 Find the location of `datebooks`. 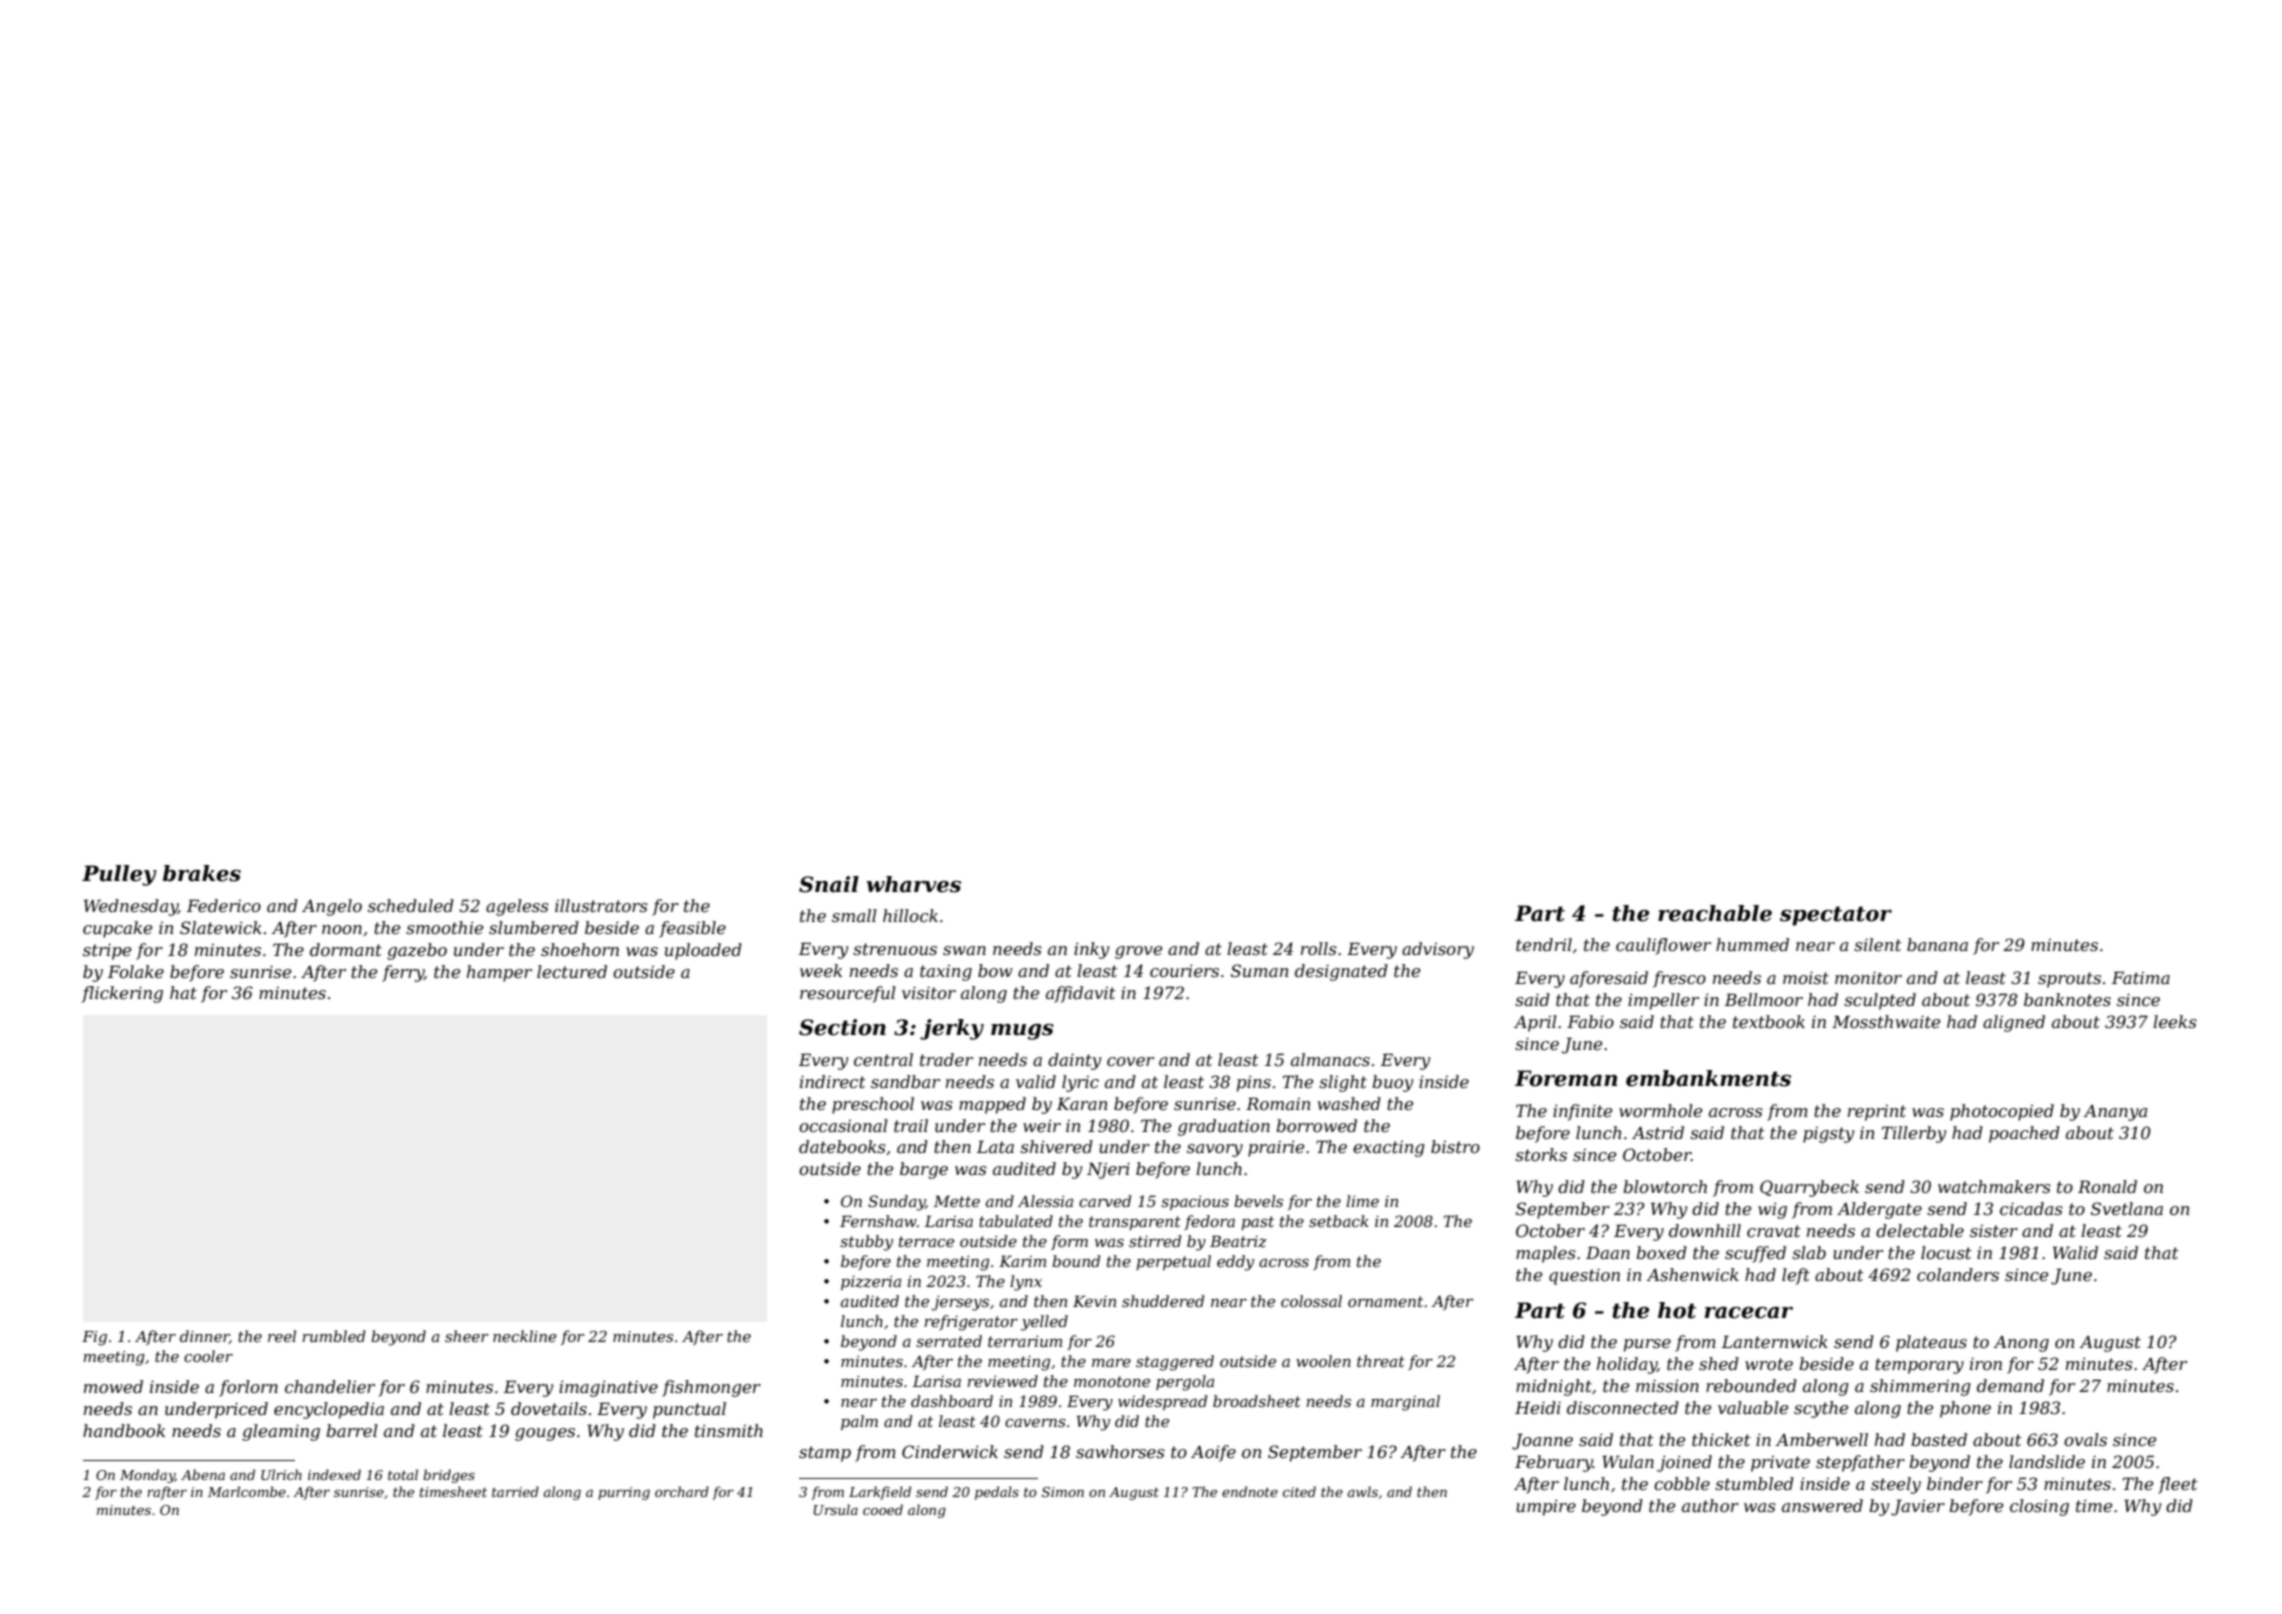

datebooks is located at coordinates (842, 1146).
